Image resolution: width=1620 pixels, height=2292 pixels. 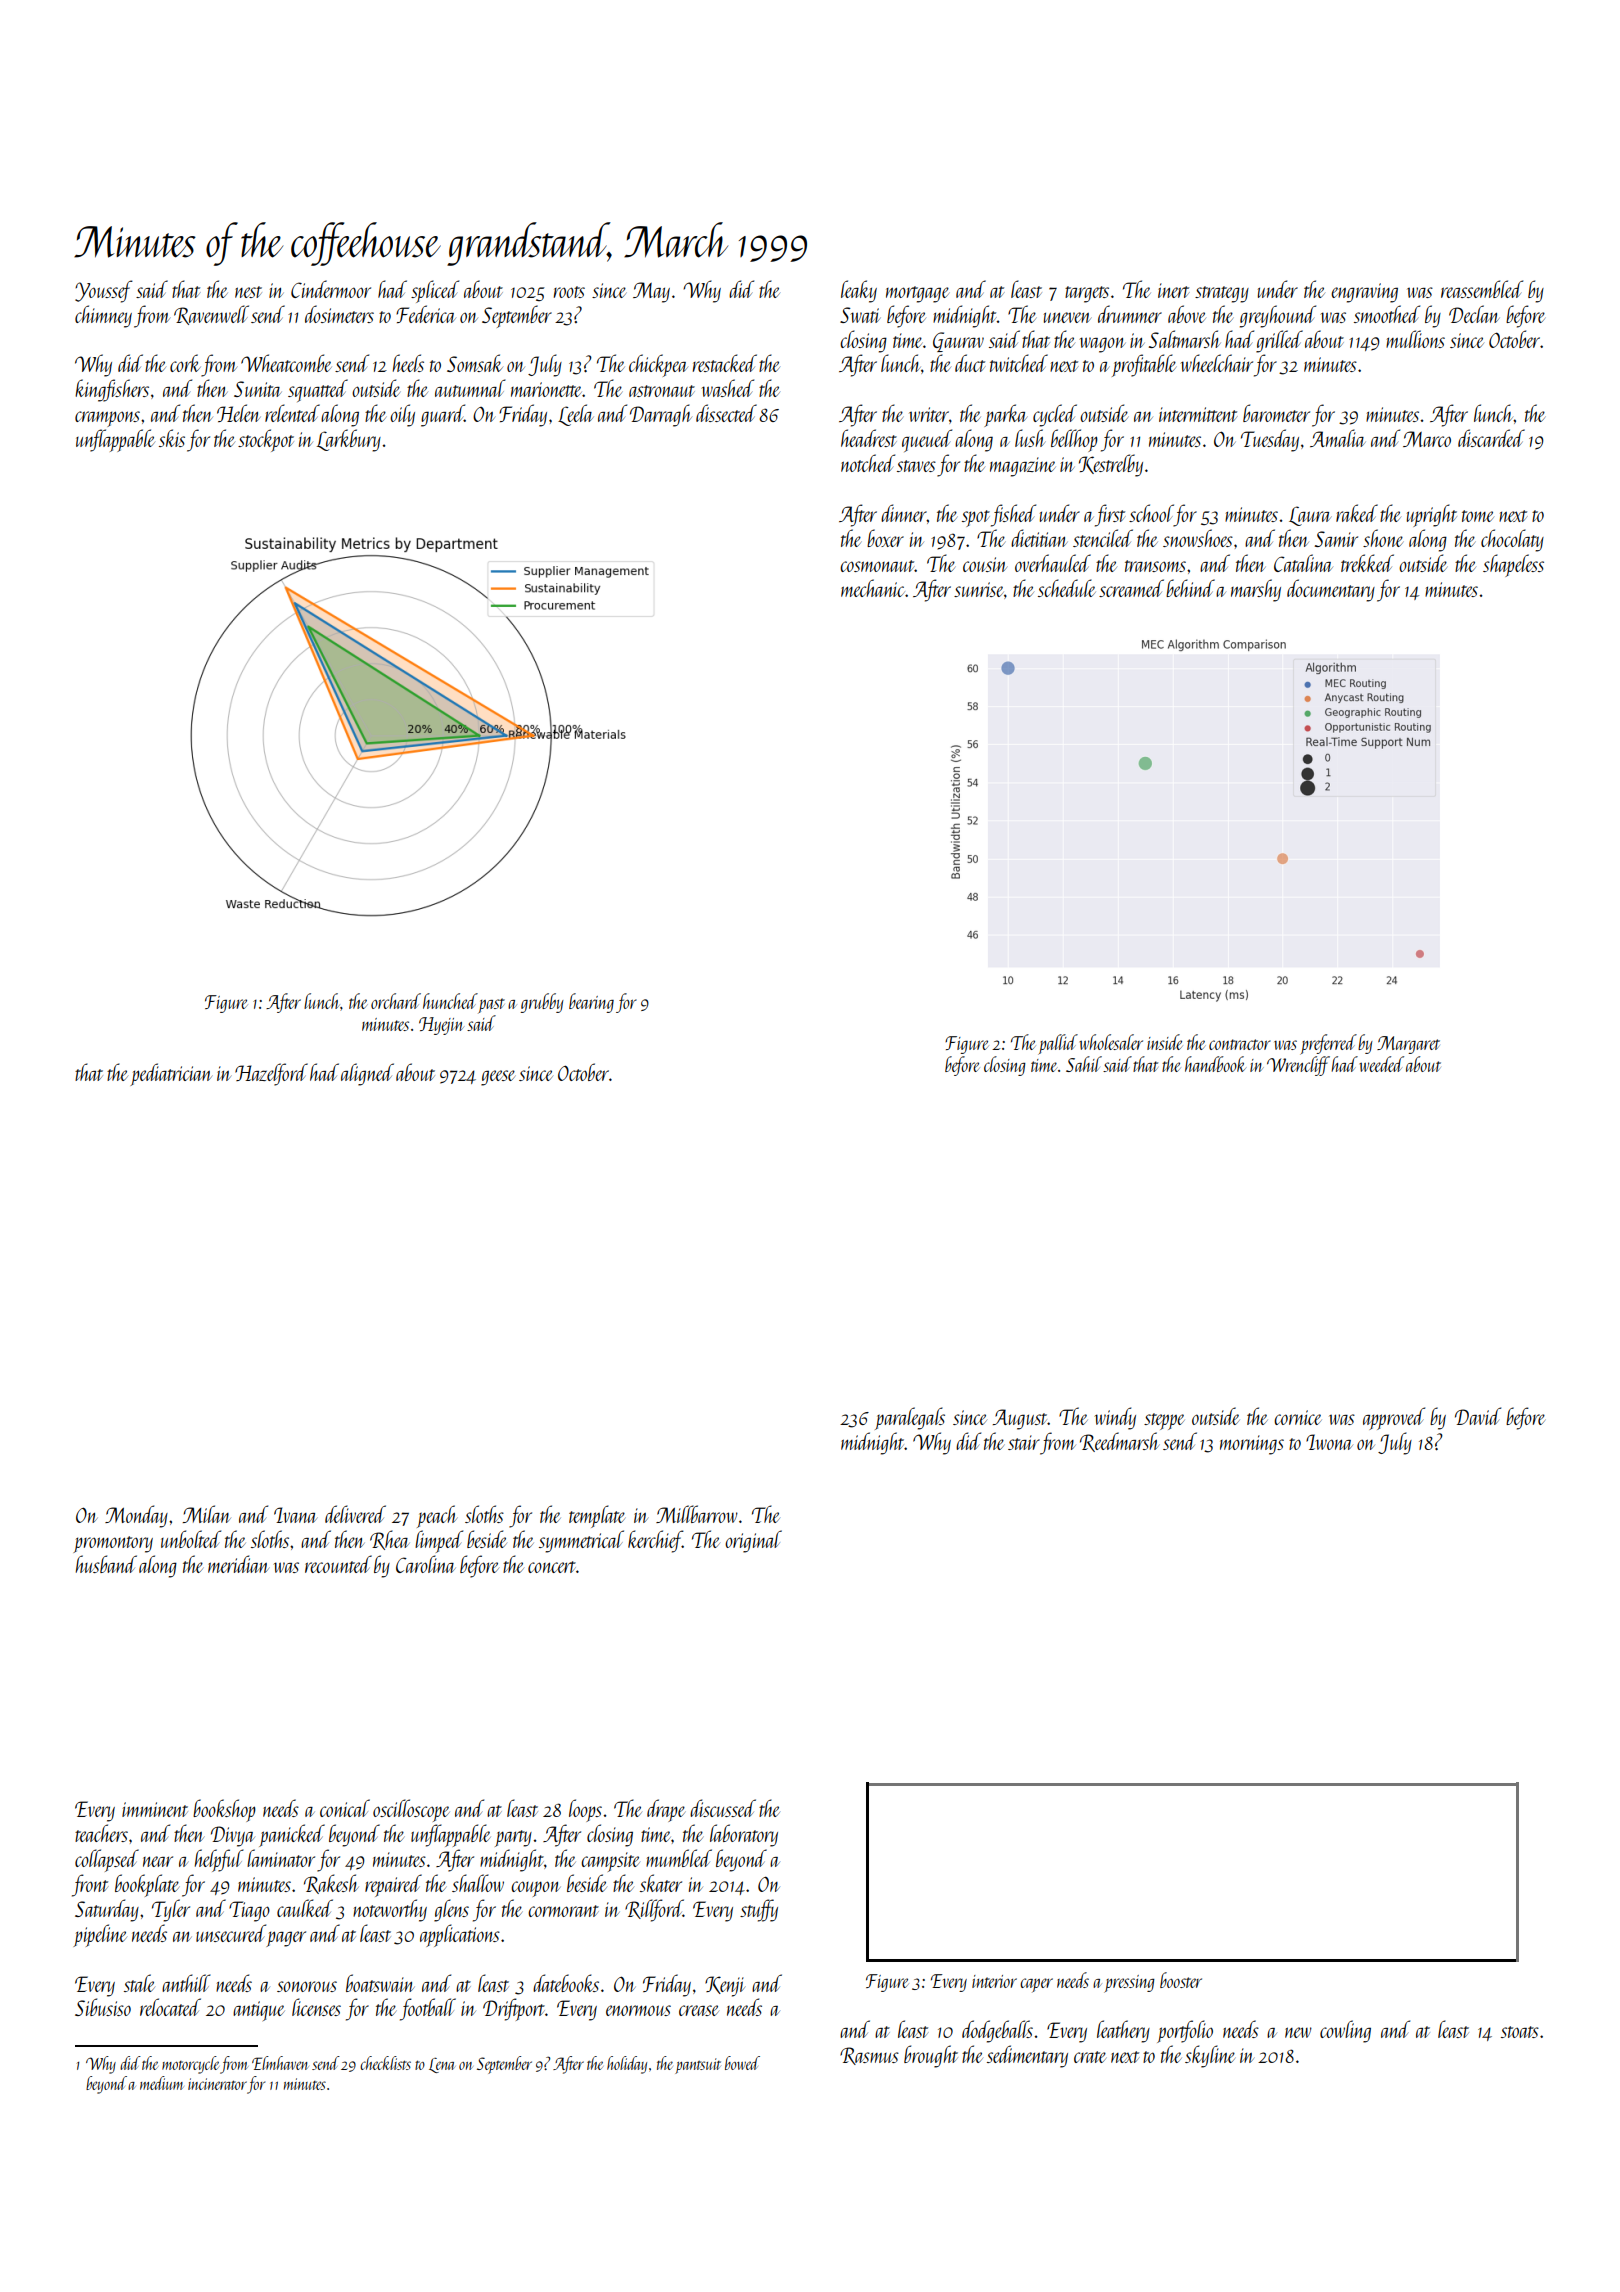 What do you see at coordinates (859, 291) in the page?
I see `leaky` at bounding box center [859, 291].
